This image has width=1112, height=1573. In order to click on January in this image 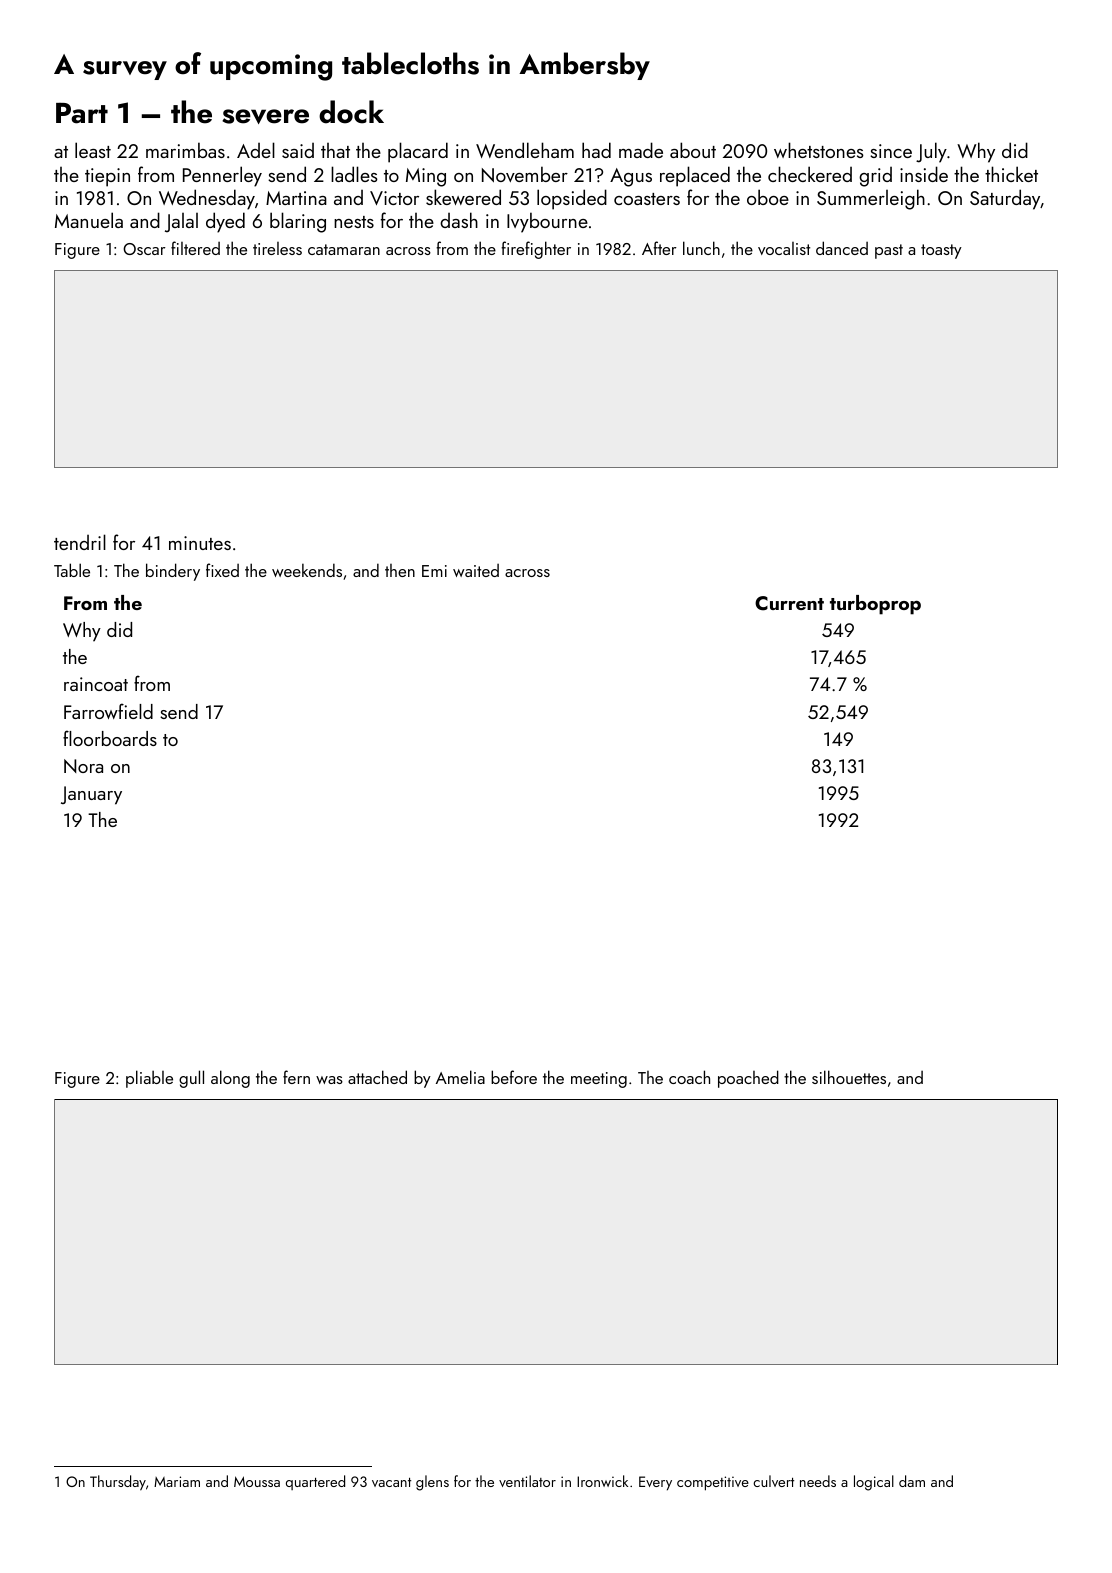, I will do `click(91, 795)`.
